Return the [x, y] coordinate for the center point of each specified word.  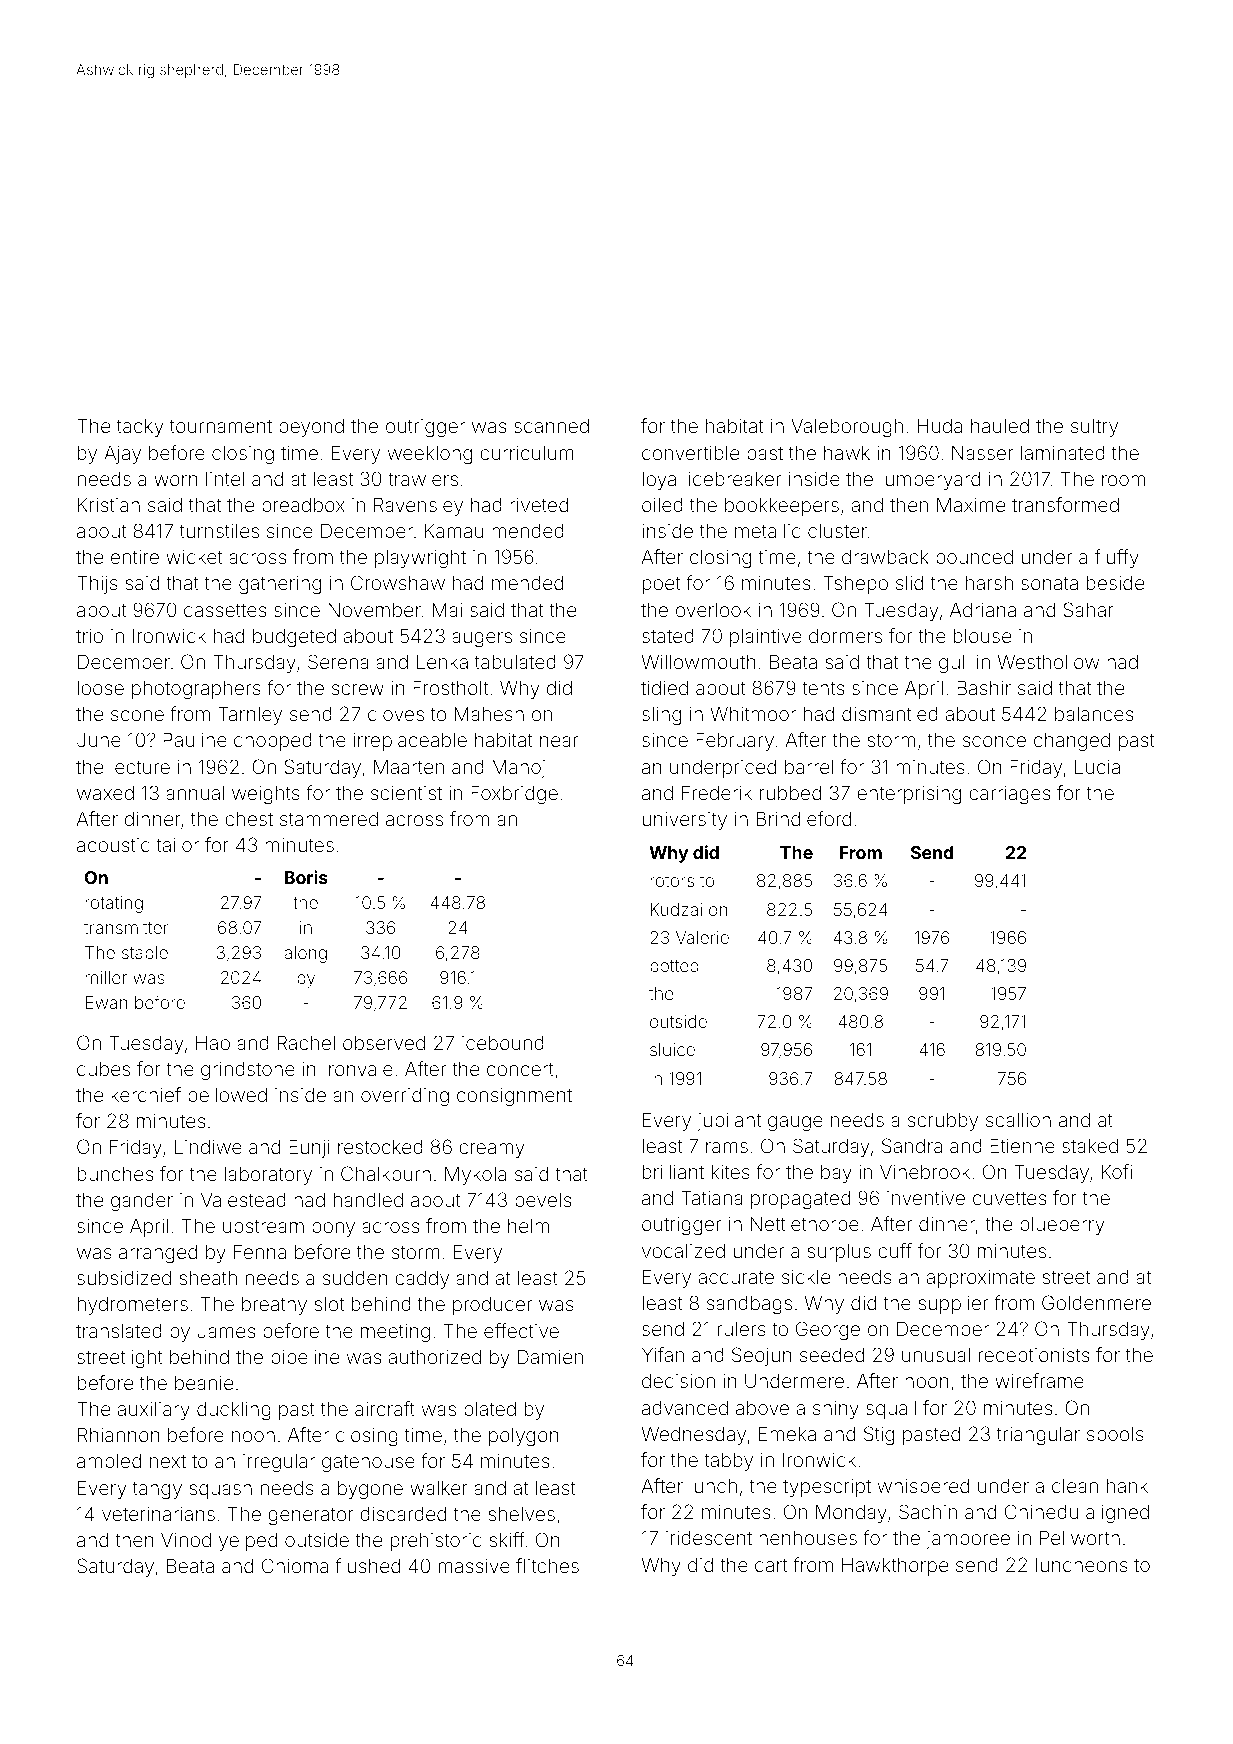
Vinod [186, 1539]
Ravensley [418, 506]
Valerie [702, 937]
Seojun [762, 1356]
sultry [1094, 428]
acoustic [113, 845]
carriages [1009, 795]
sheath [208, 1277]
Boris [306, 877]
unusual [936, 1355]
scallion [1018, 1120]
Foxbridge [514, 794]
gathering [280, 584]
